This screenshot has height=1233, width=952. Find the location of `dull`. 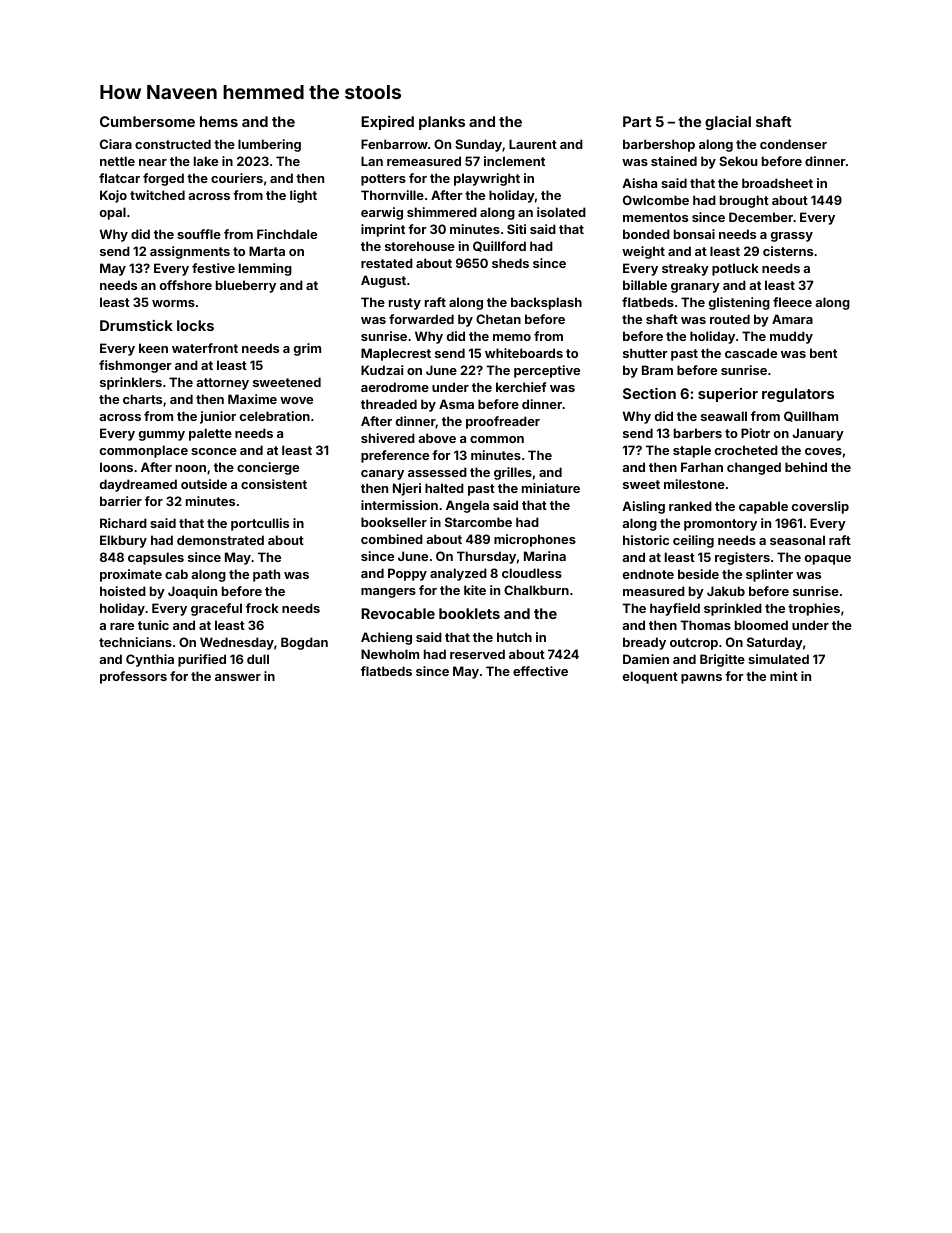

dull is located at coordinates (258, 659).
